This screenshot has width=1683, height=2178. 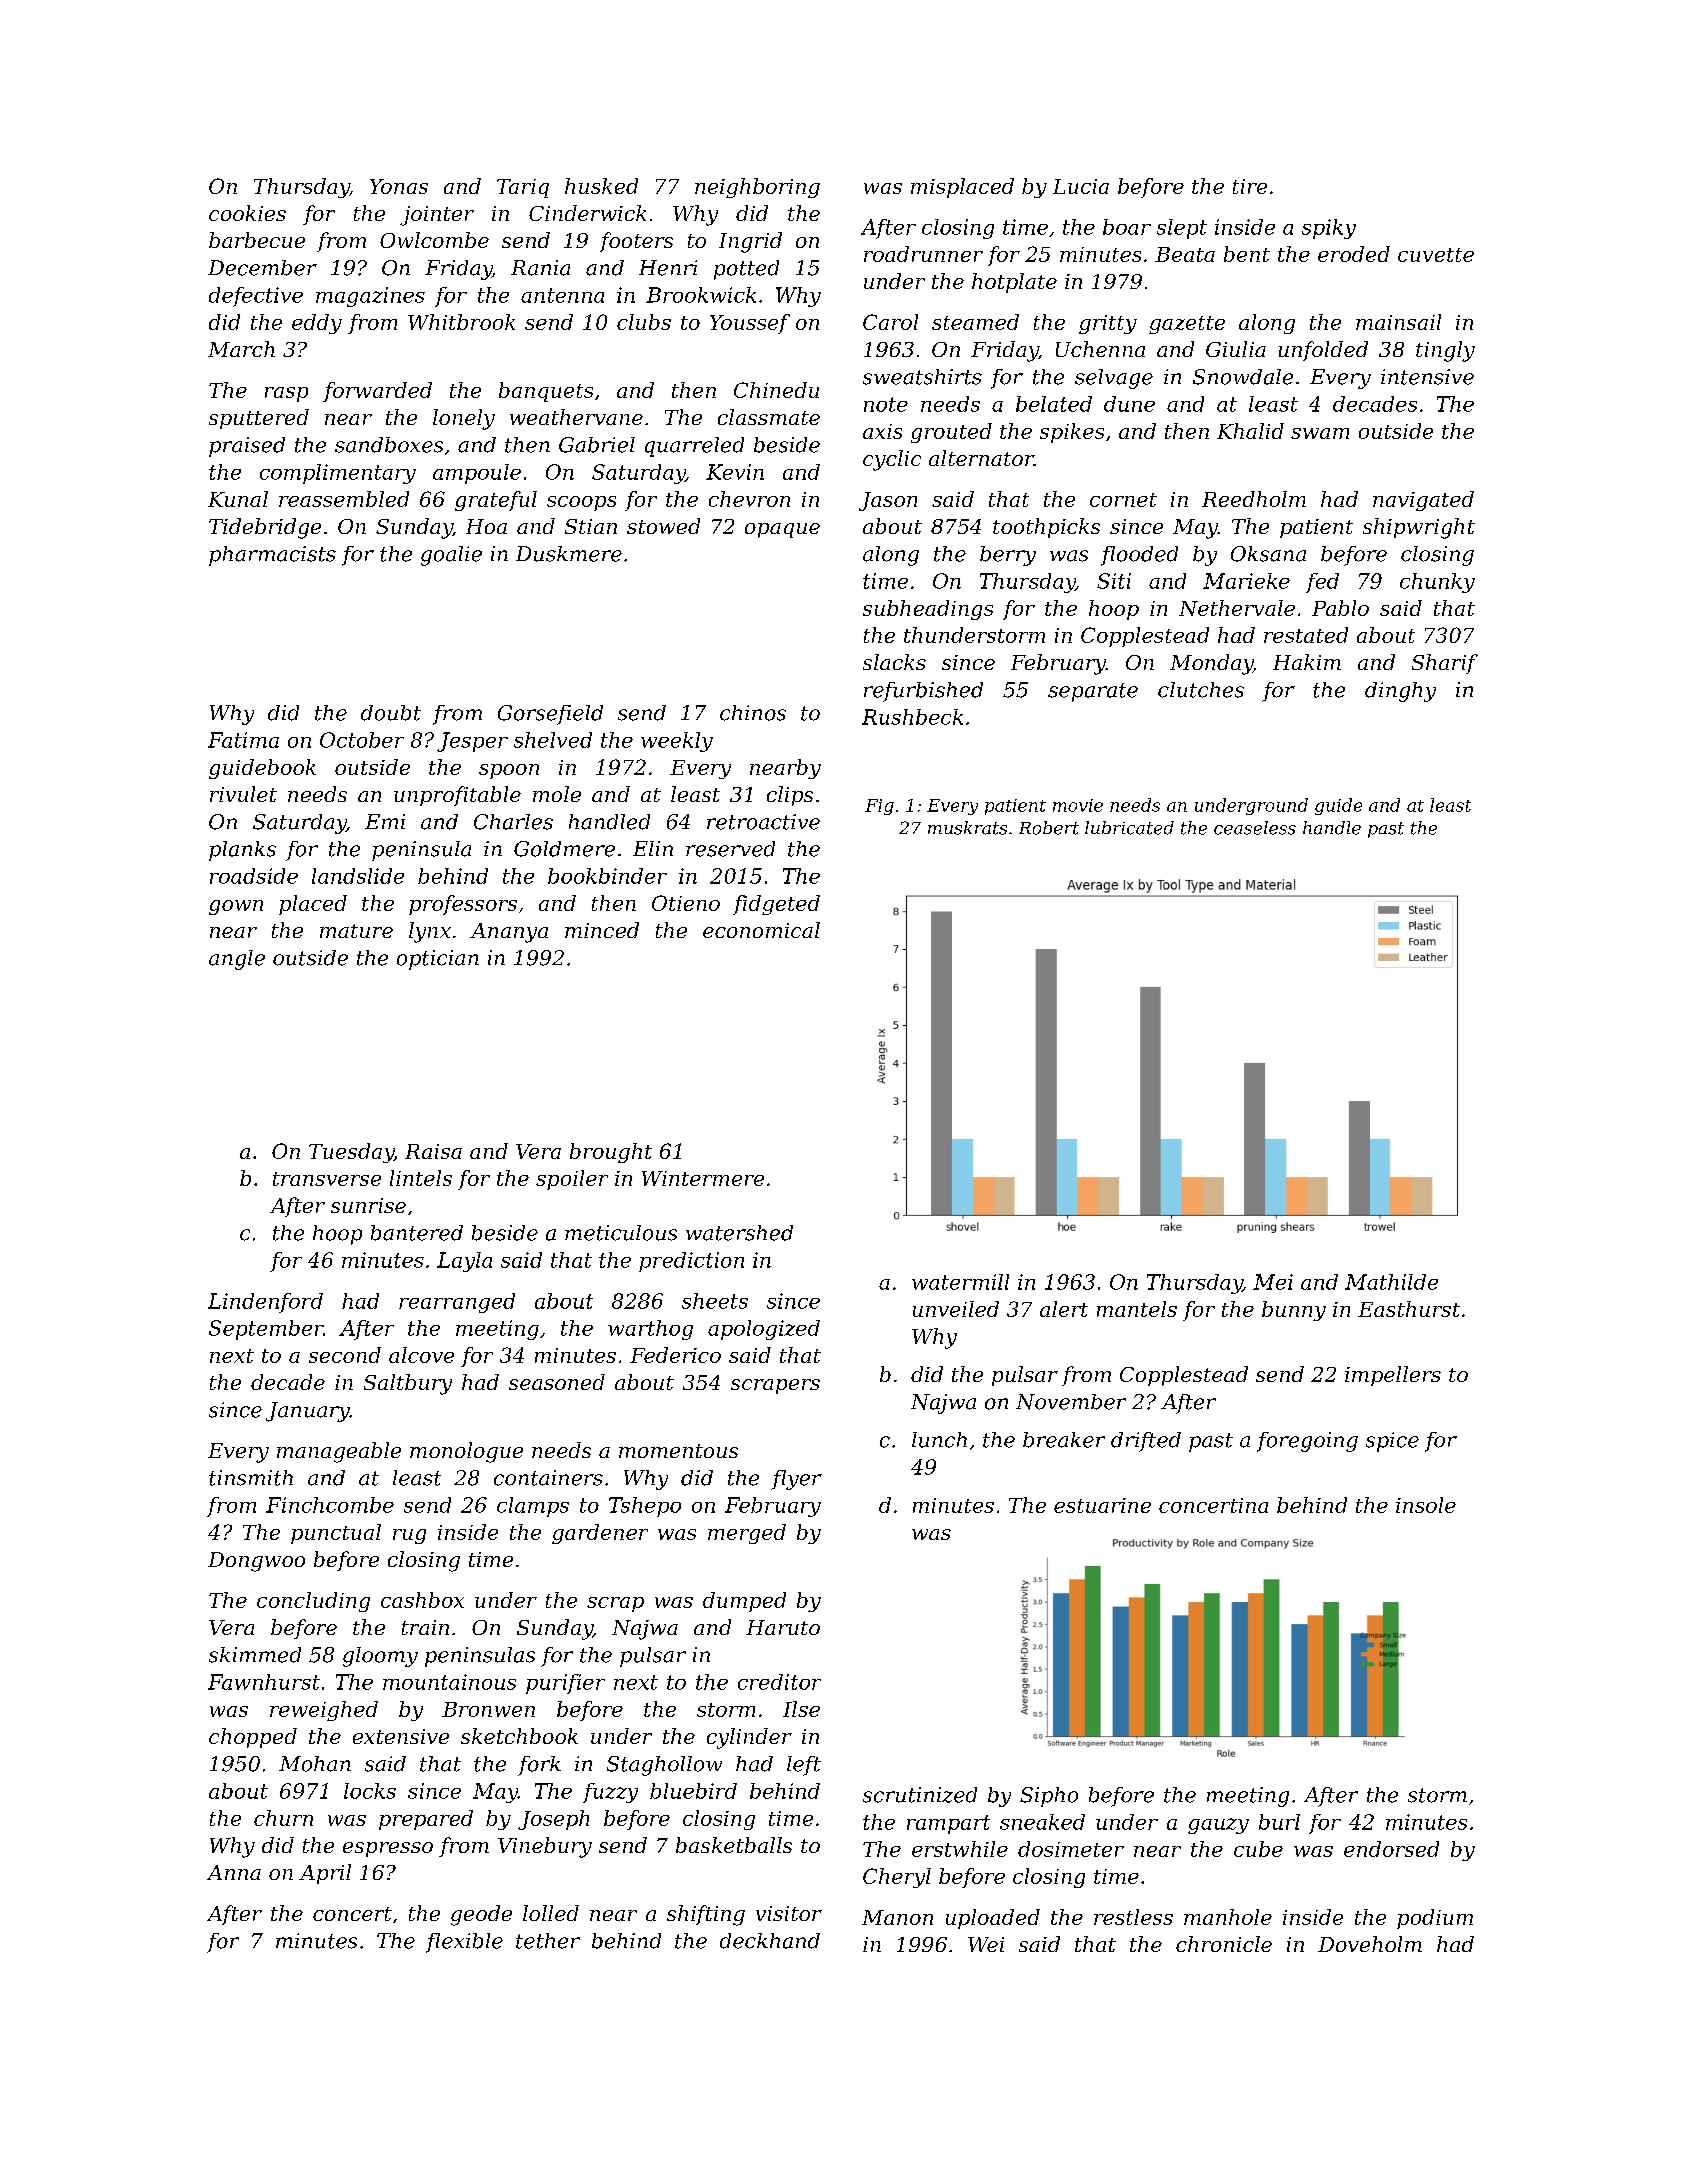 What do you see at coordinates (1102, 1505) in the screenshot?
I see `estuarine` at bounding box center [1102, 1505].
